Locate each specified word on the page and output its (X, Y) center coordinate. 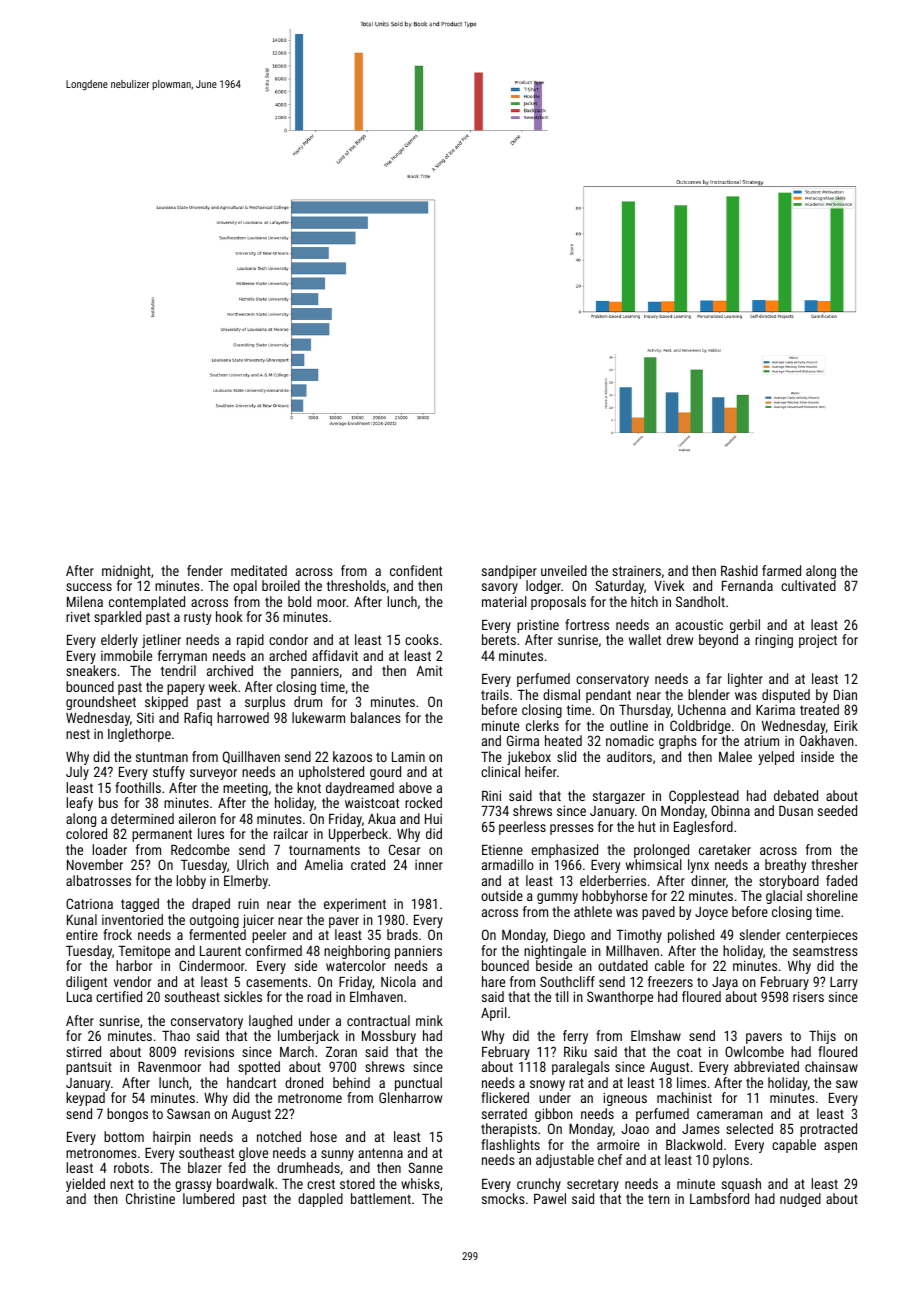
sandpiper (509, 572)
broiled (281, 585)
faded (841, 880)
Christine (150, 1198)
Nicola (398, 981)
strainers (636, 571)
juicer (258, 921)
